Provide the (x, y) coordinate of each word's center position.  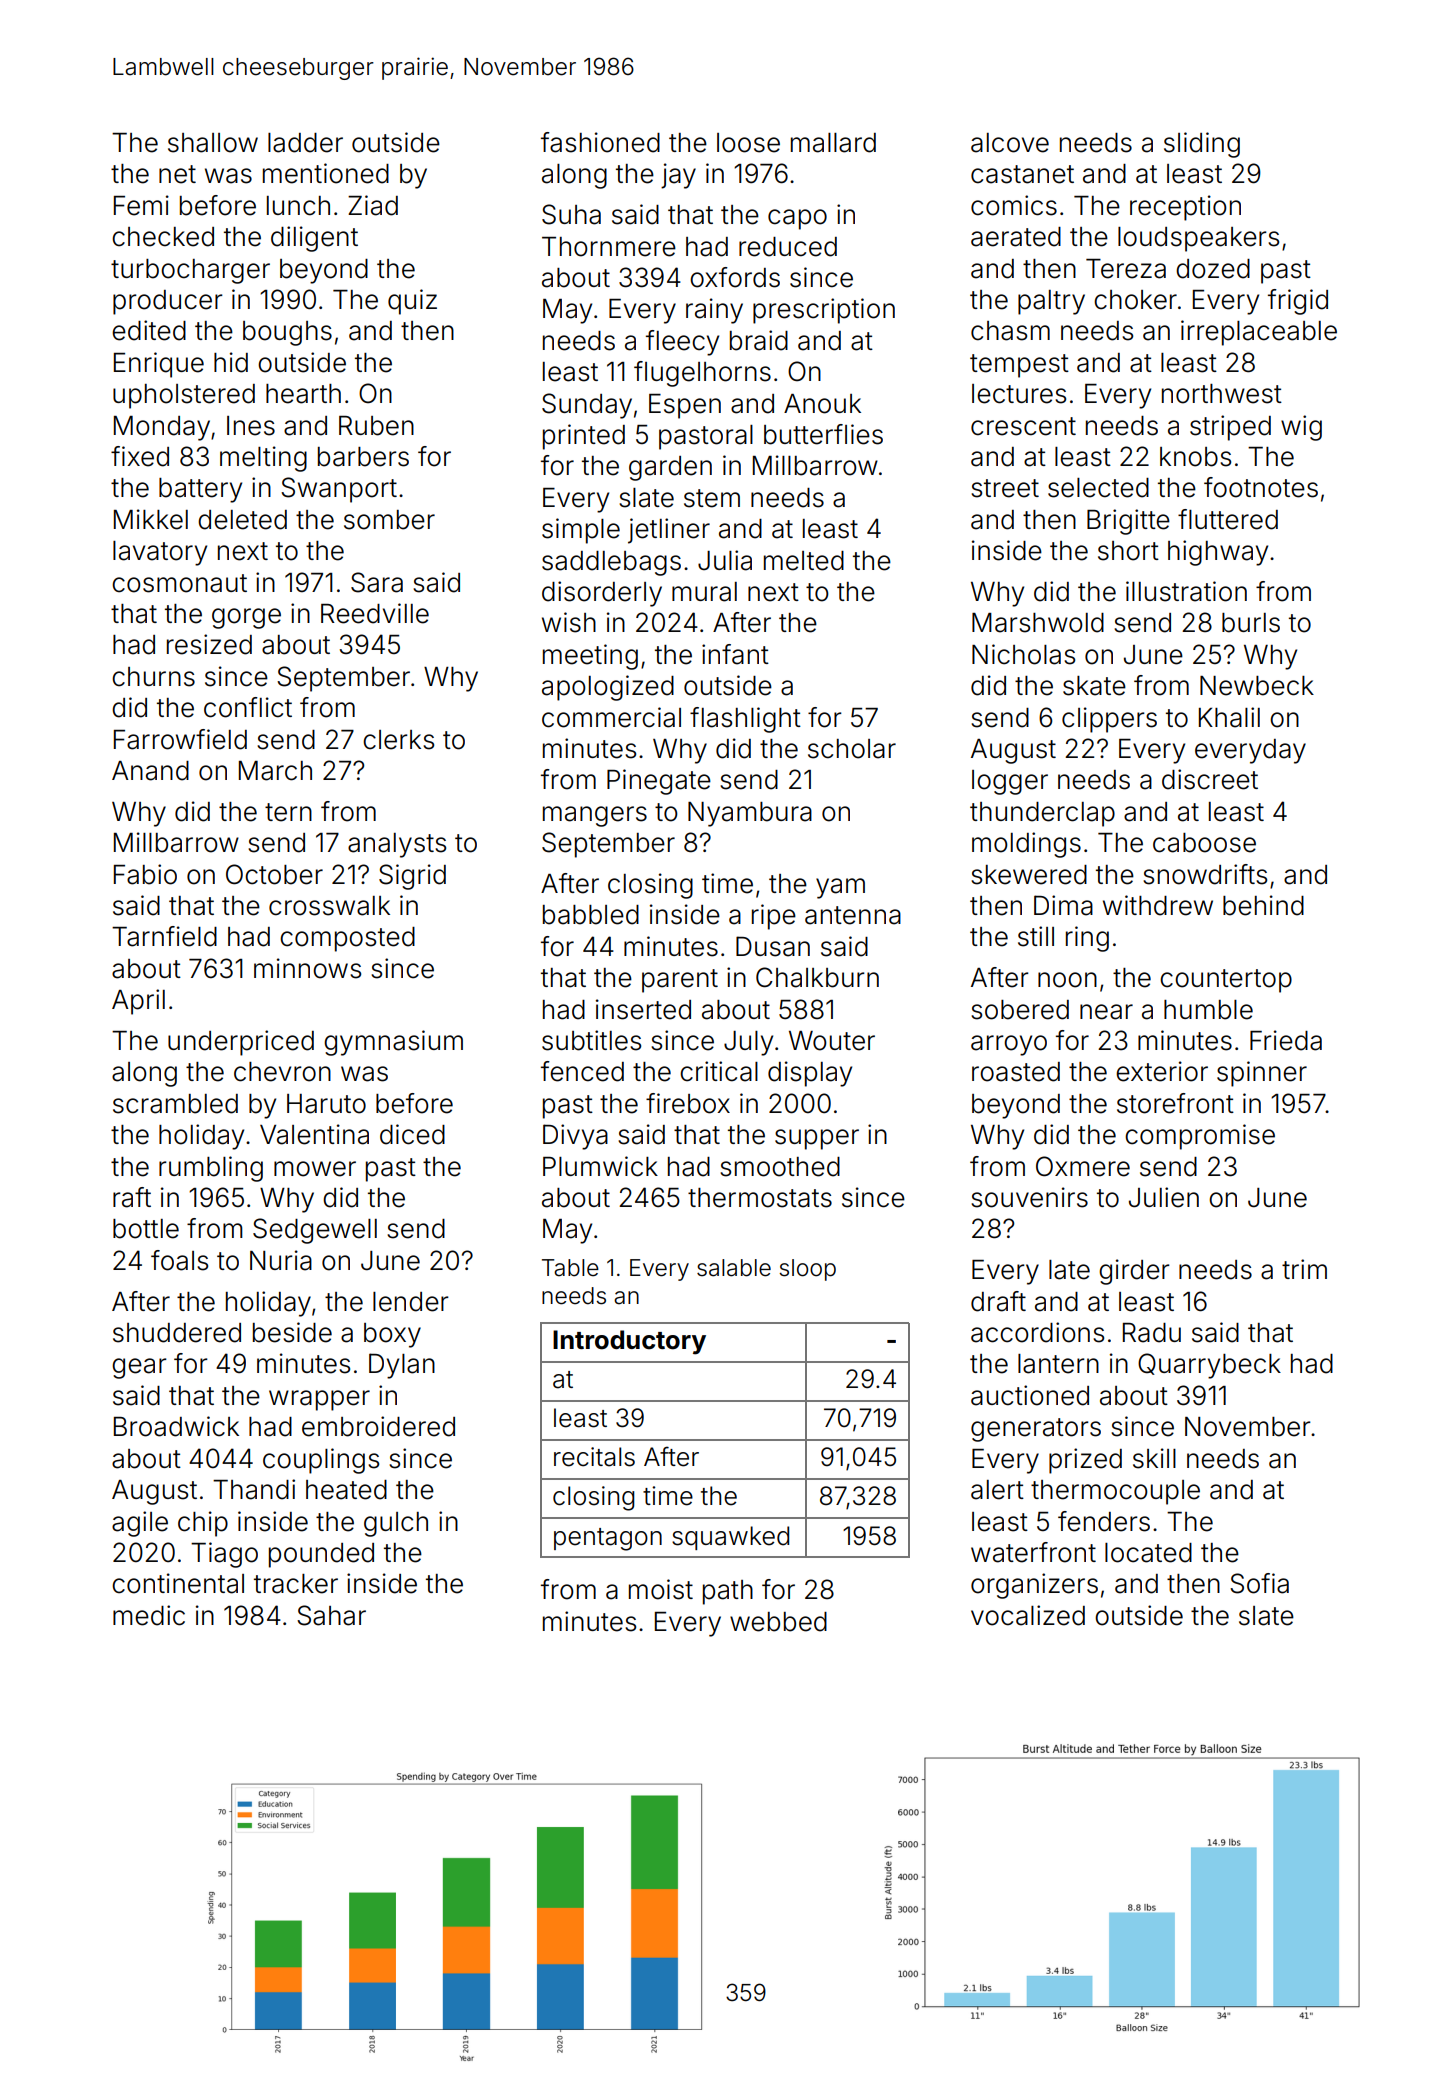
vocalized (1028, 1615)
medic (149, 1615)
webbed (778, 1622)
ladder (305, 143)
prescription (824, 311)
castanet (1022, 174)
